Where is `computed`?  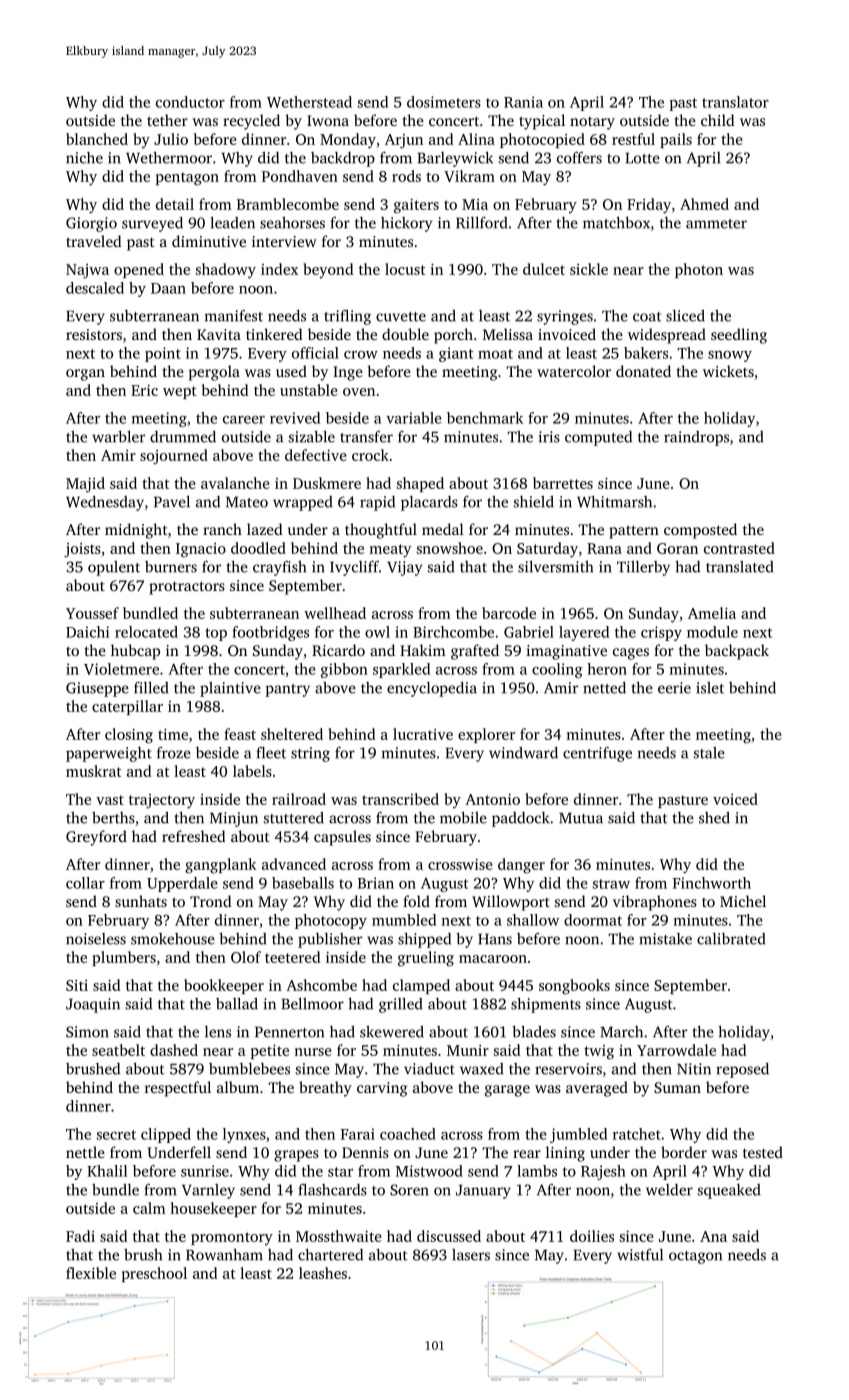
computed is located at coordinates (598, 438).
